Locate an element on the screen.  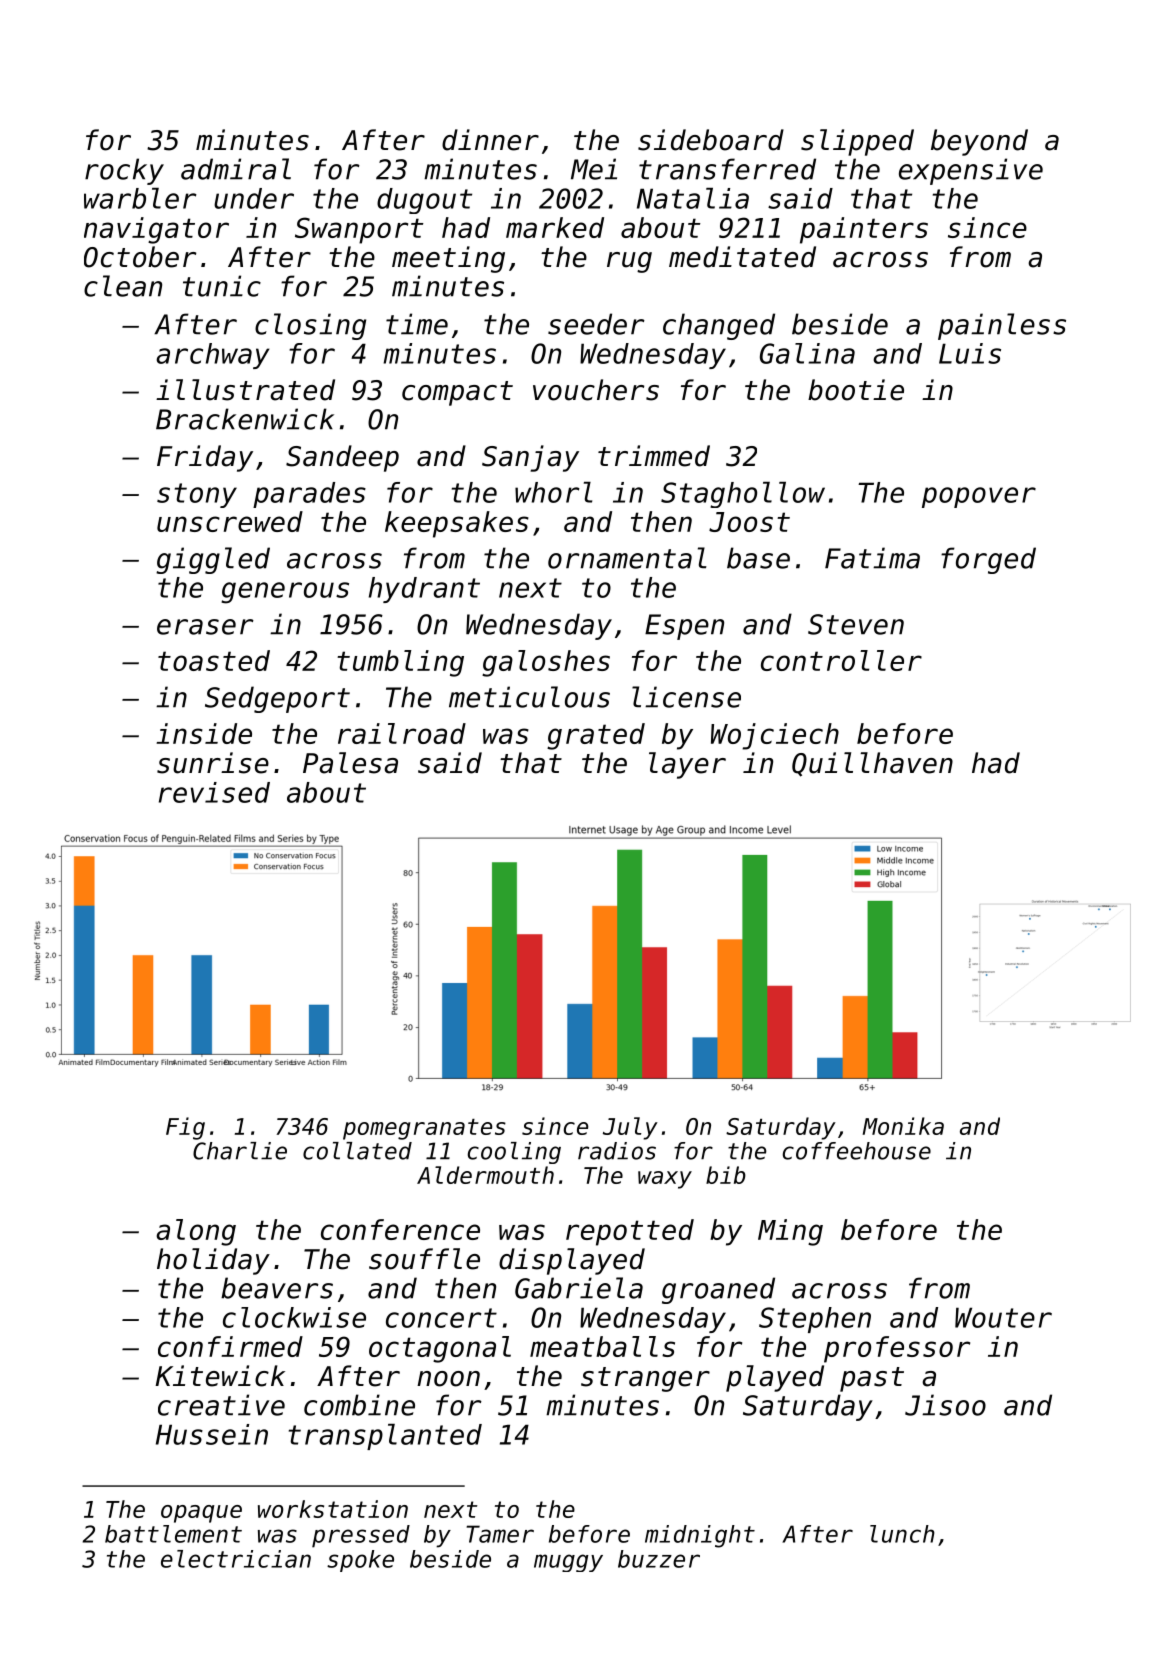
railroad is located at coordinates (402, 733).
